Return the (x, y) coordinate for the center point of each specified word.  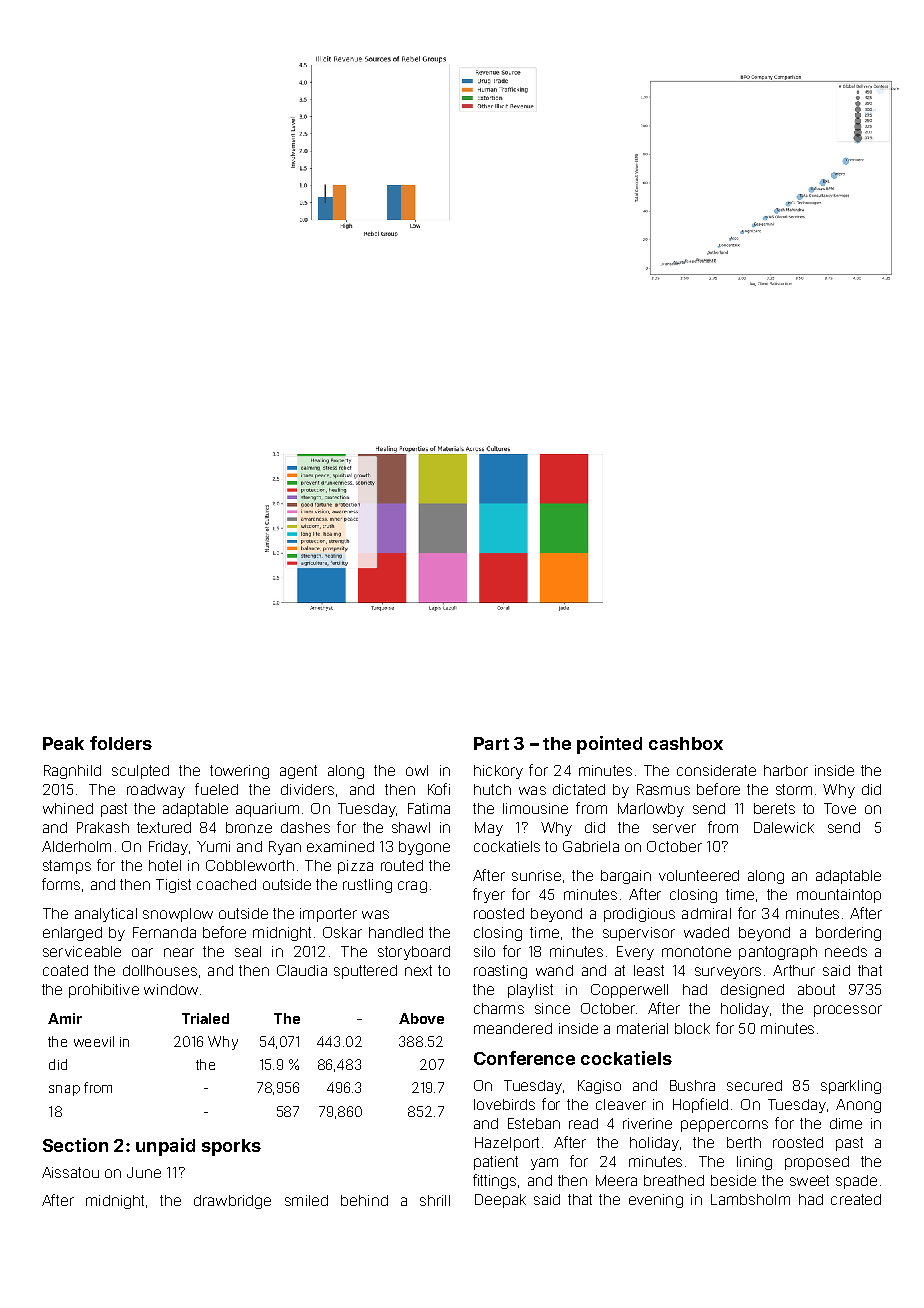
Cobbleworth (250, 865)
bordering (848, 934)
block (692, 1028)
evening (656, 1201)
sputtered (365, 972)
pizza (355, 867)
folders (121, 743)
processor (848, 1011)
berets (774, 808)
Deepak (500, 1201)
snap (64, 1090)
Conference (524, 1058)
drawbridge (232, 1202)
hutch (492, 789)
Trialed (205, 1018)
